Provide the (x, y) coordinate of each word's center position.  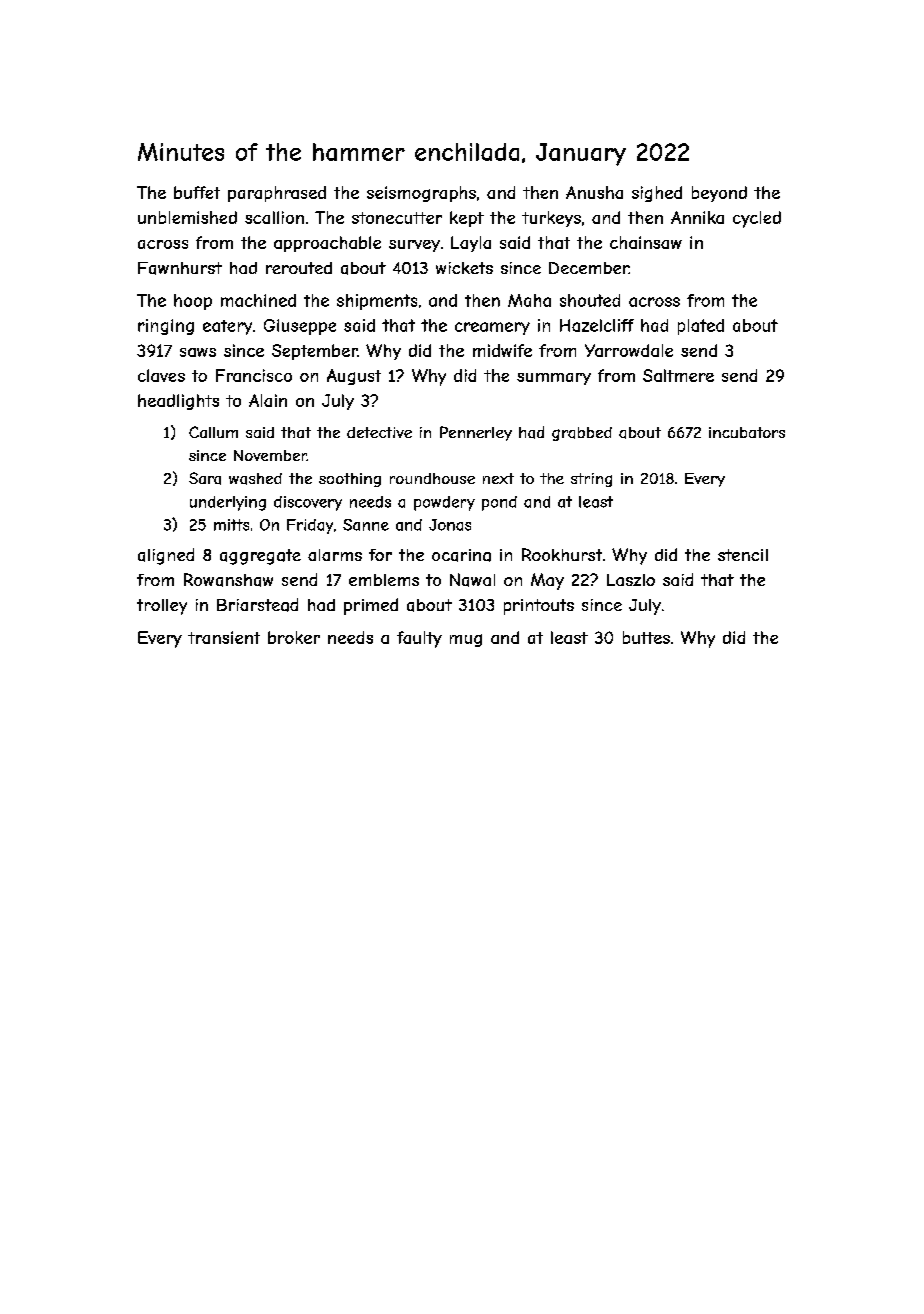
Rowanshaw (228, 580)
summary (554, 379)
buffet (197, 192)
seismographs (421, 194)
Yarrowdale (629, 350)
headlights (178, 402)
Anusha (594, 192)
